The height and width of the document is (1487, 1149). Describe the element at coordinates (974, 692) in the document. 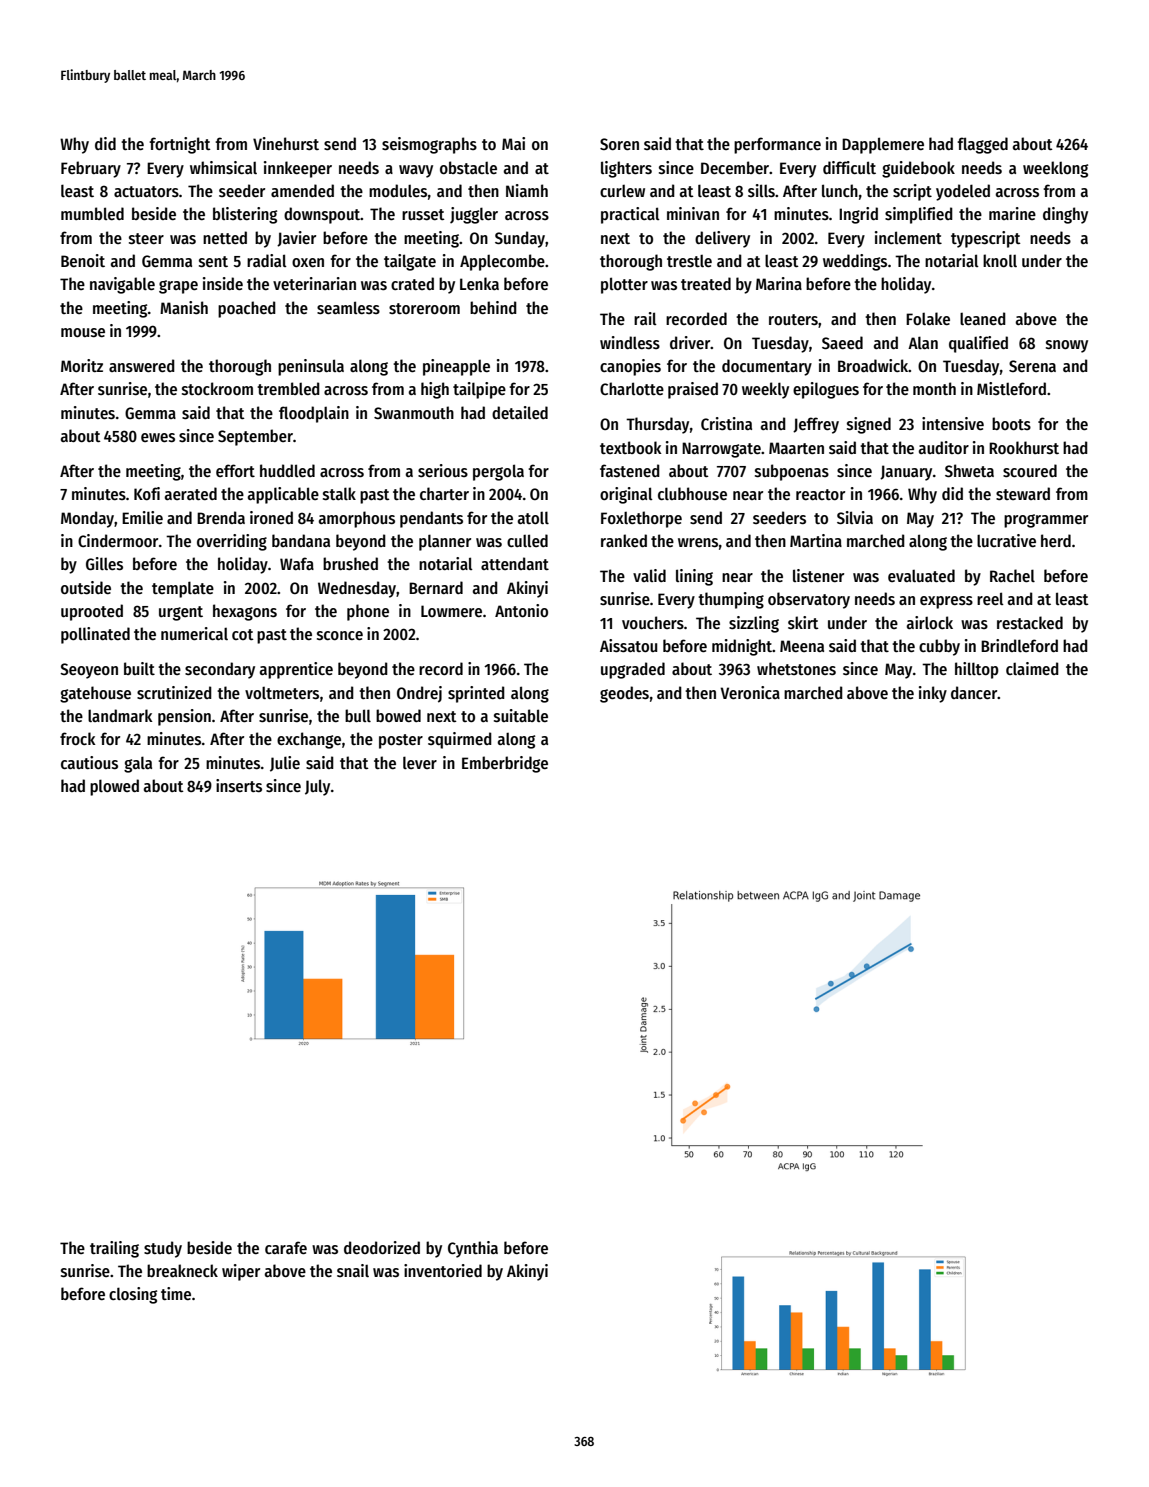

I see `dancer` at that location.
